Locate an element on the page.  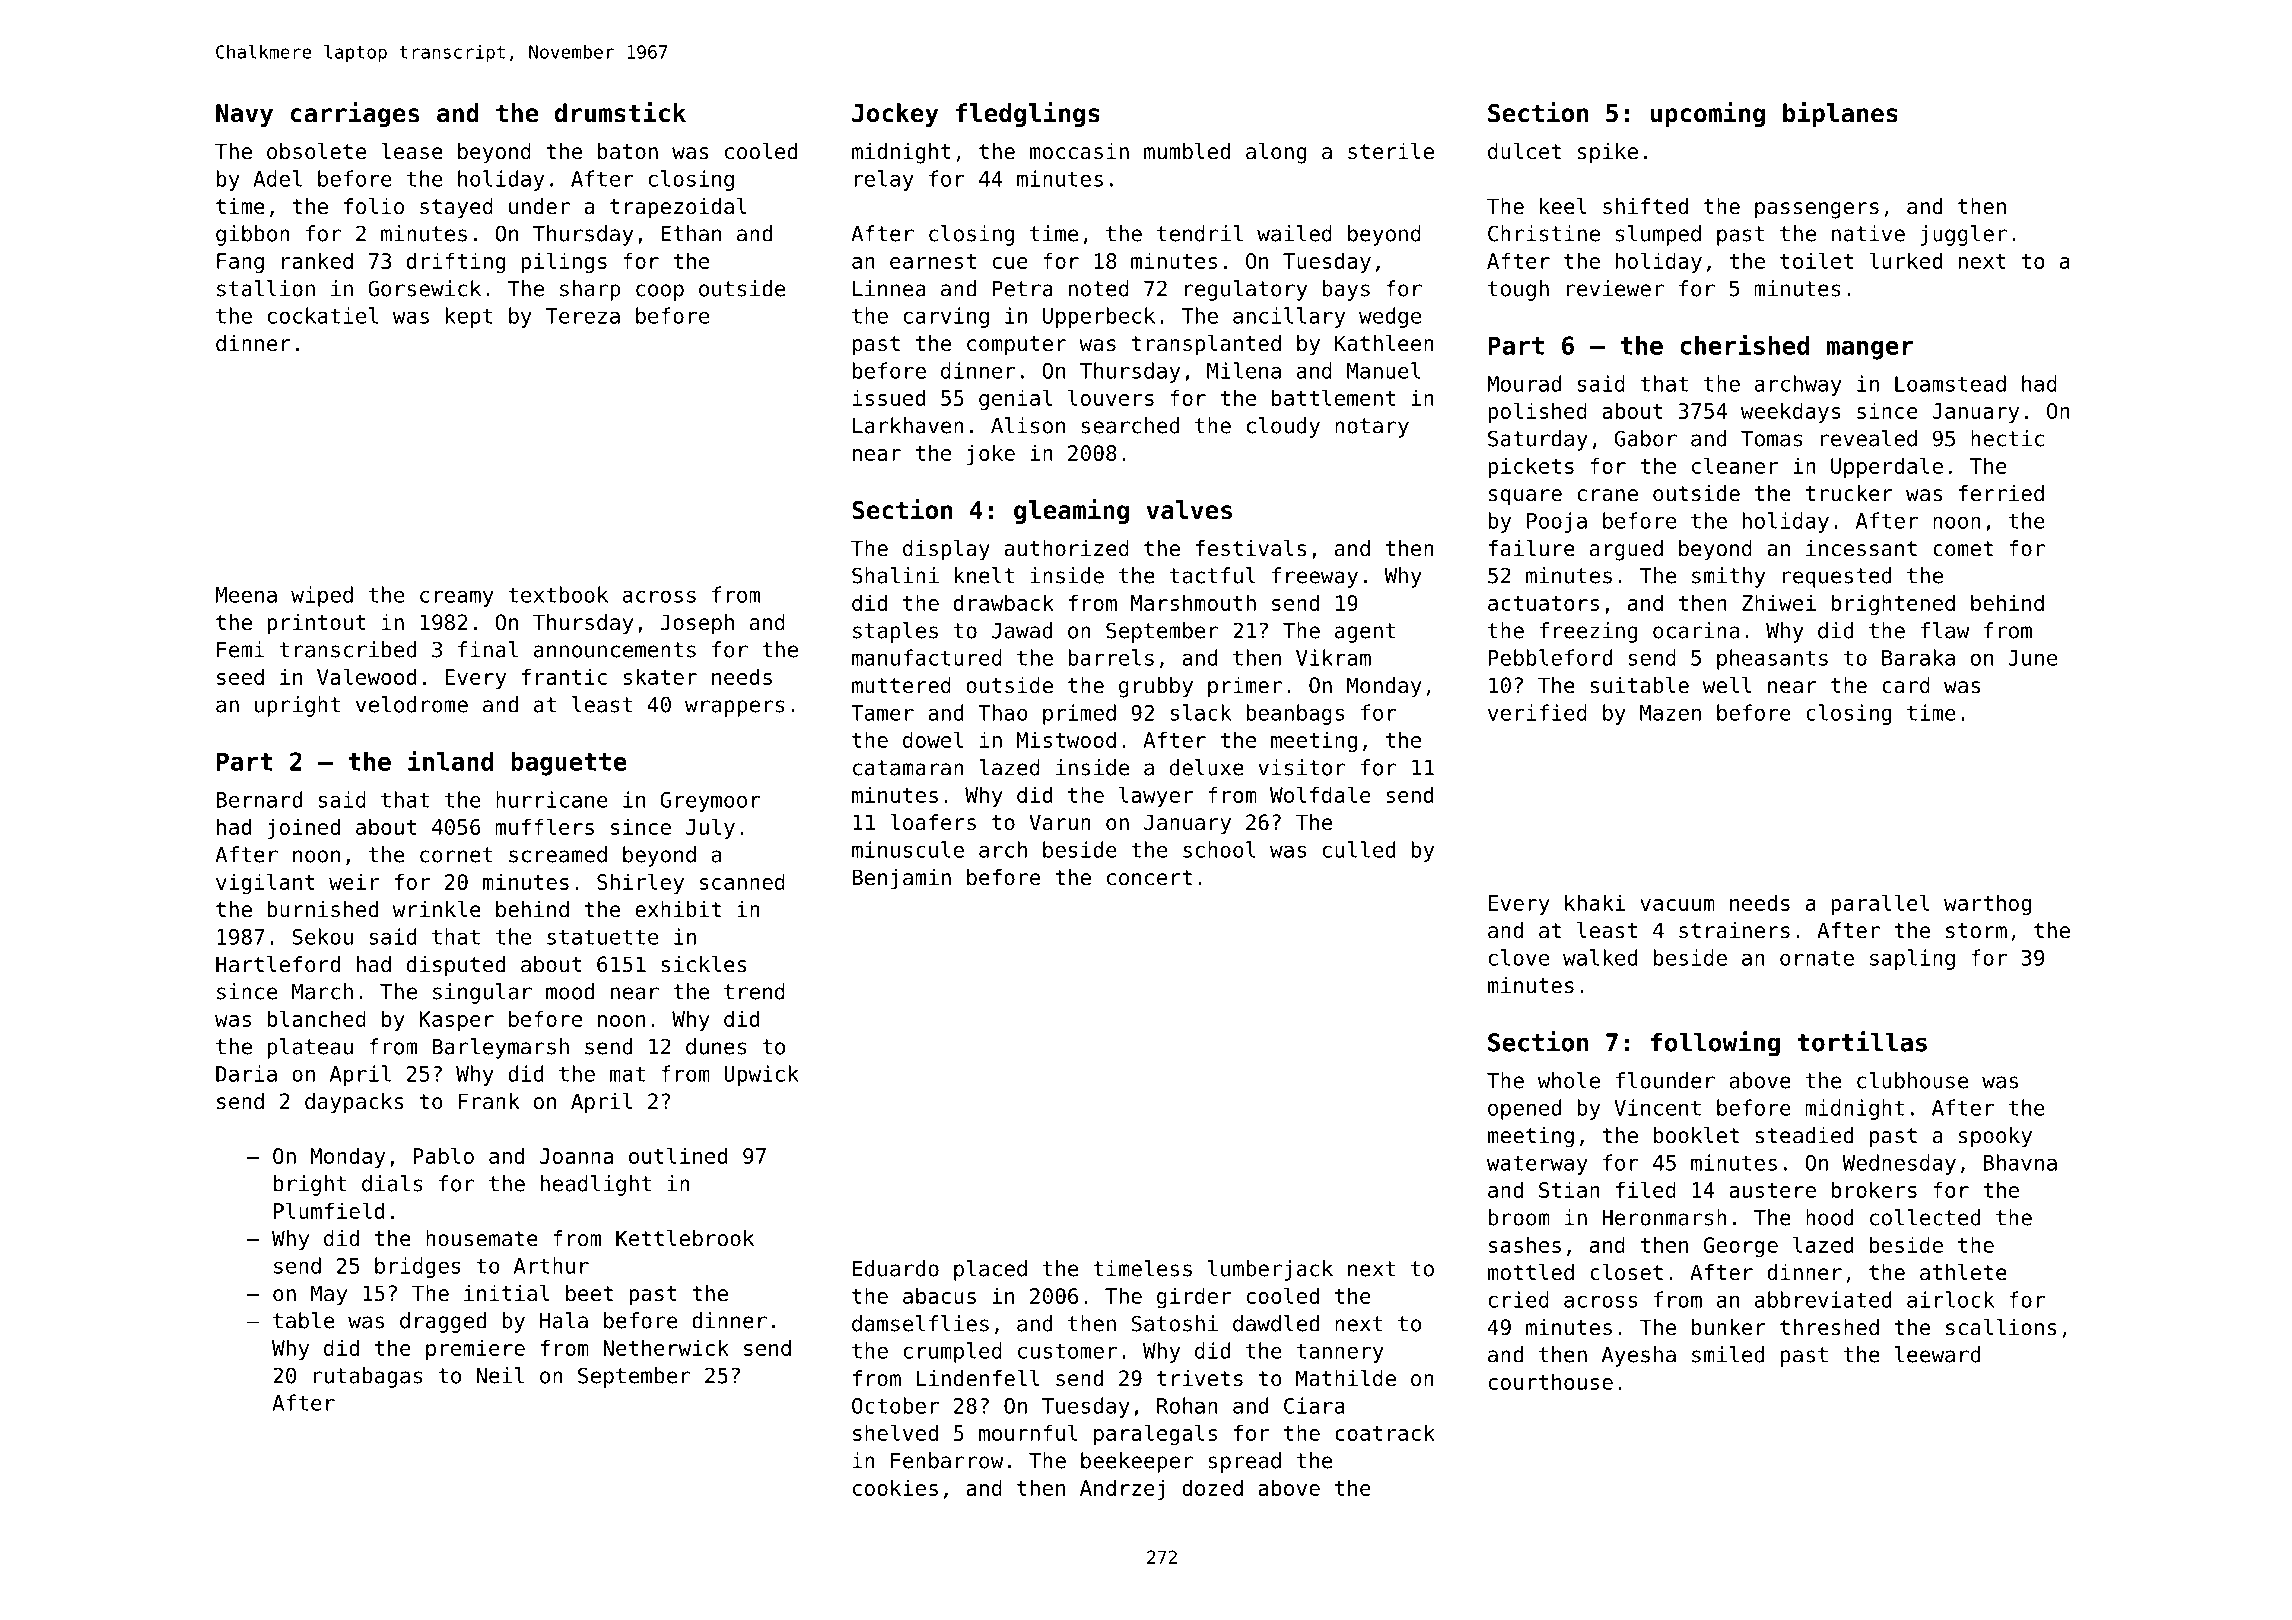
cookies is located at coordinates (895, 1487).
